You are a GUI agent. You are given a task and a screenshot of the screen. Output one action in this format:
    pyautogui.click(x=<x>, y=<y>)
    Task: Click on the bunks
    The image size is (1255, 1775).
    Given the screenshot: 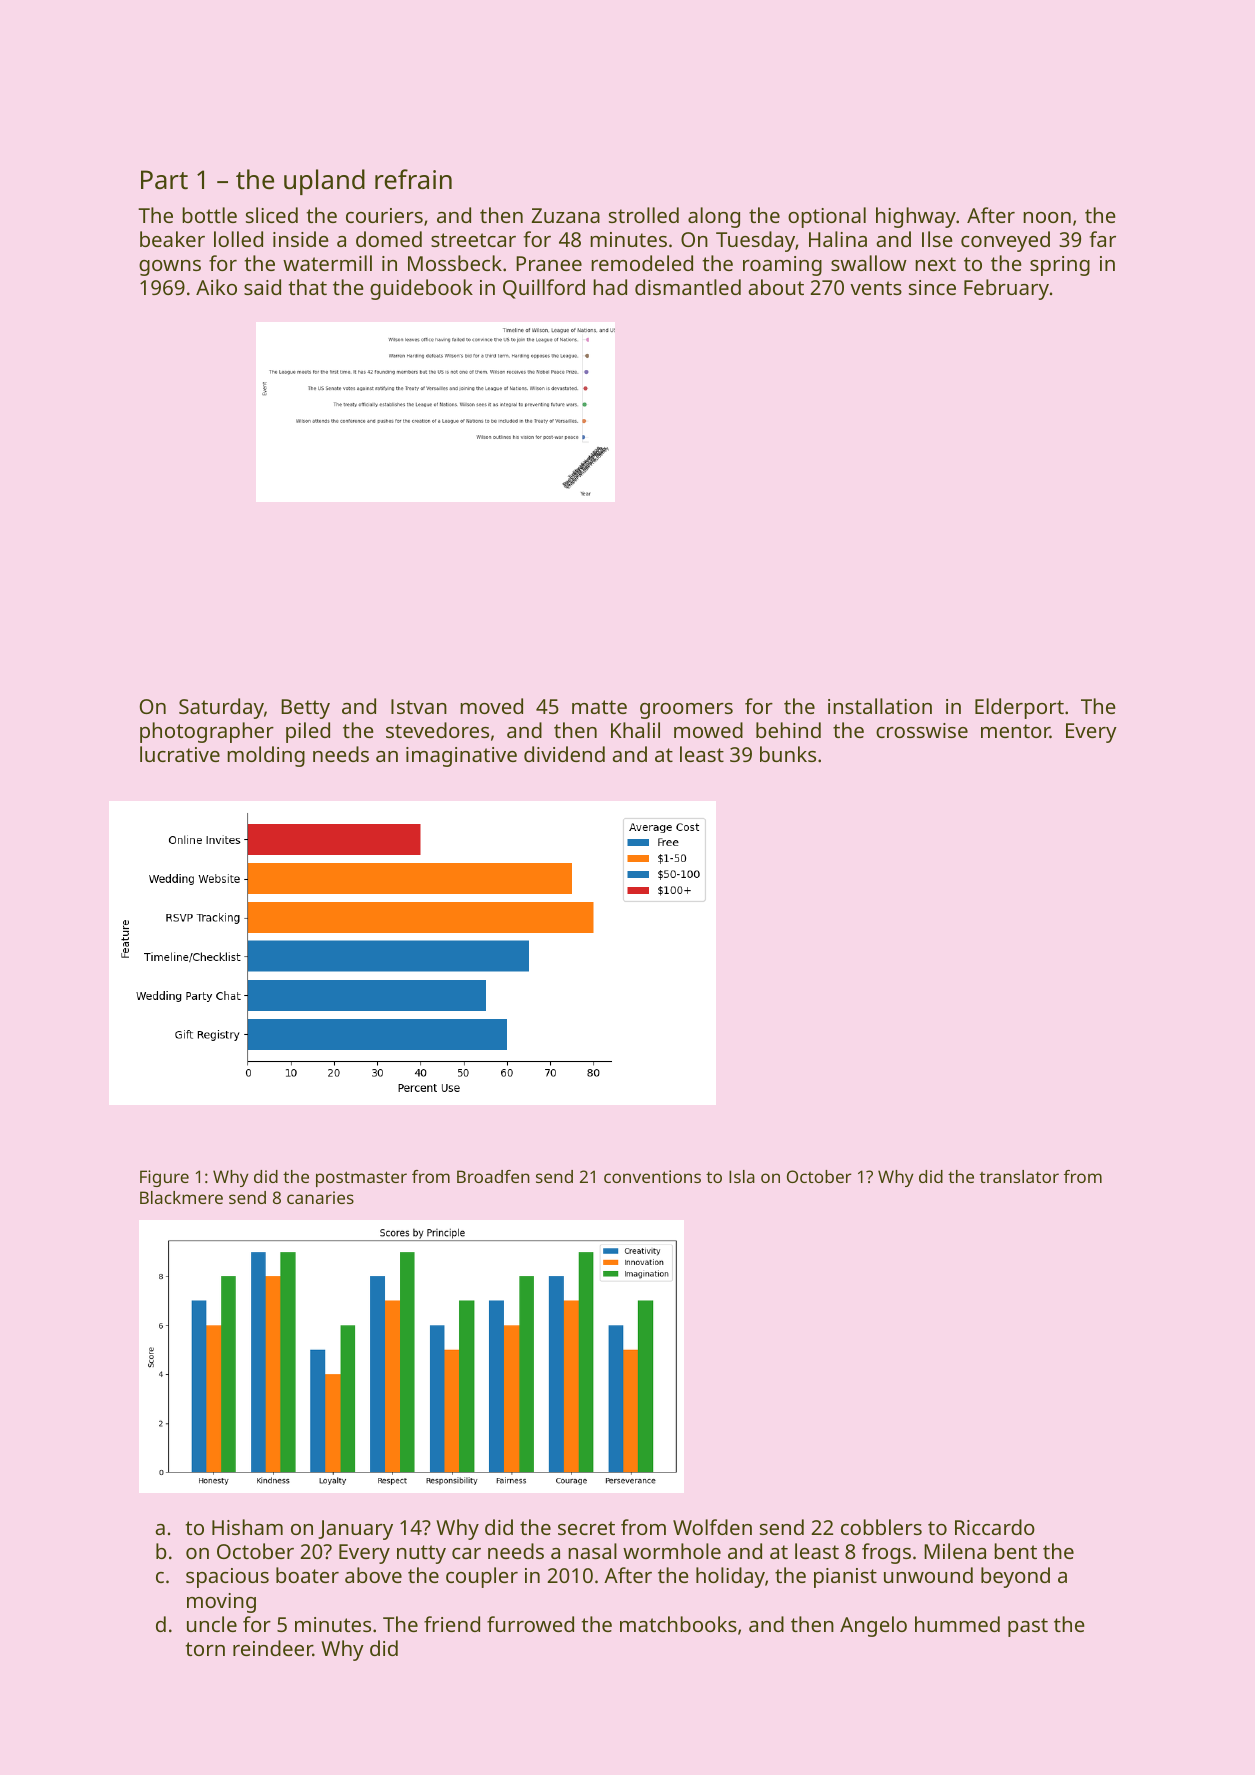 What is the action you would take?
    pyautogui.click(x=788, y=754)
